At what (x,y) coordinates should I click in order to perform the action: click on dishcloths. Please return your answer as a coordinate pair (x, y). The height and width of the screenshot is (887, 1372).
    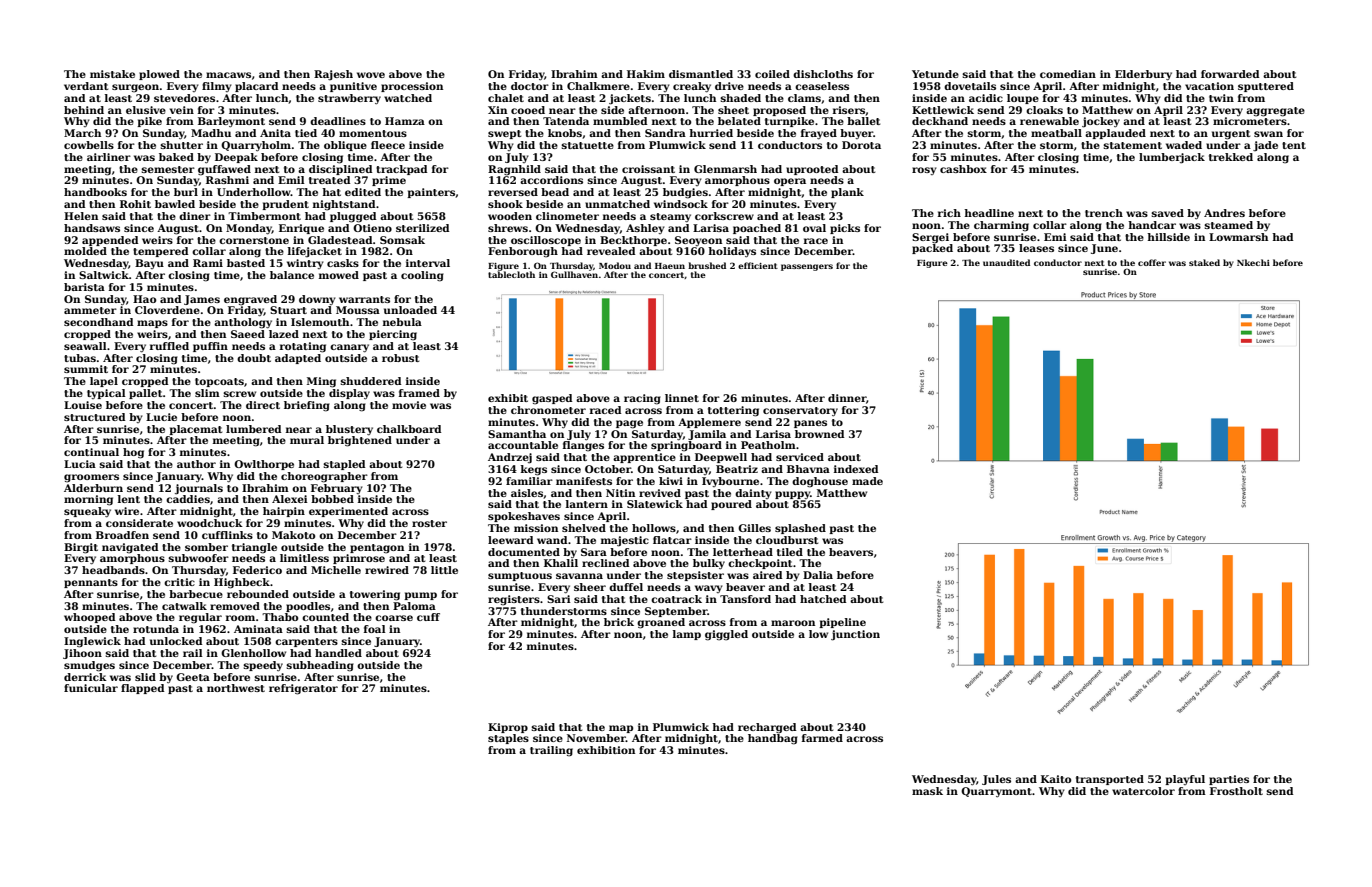
    Looking at the image, I should click on (823, 74).
